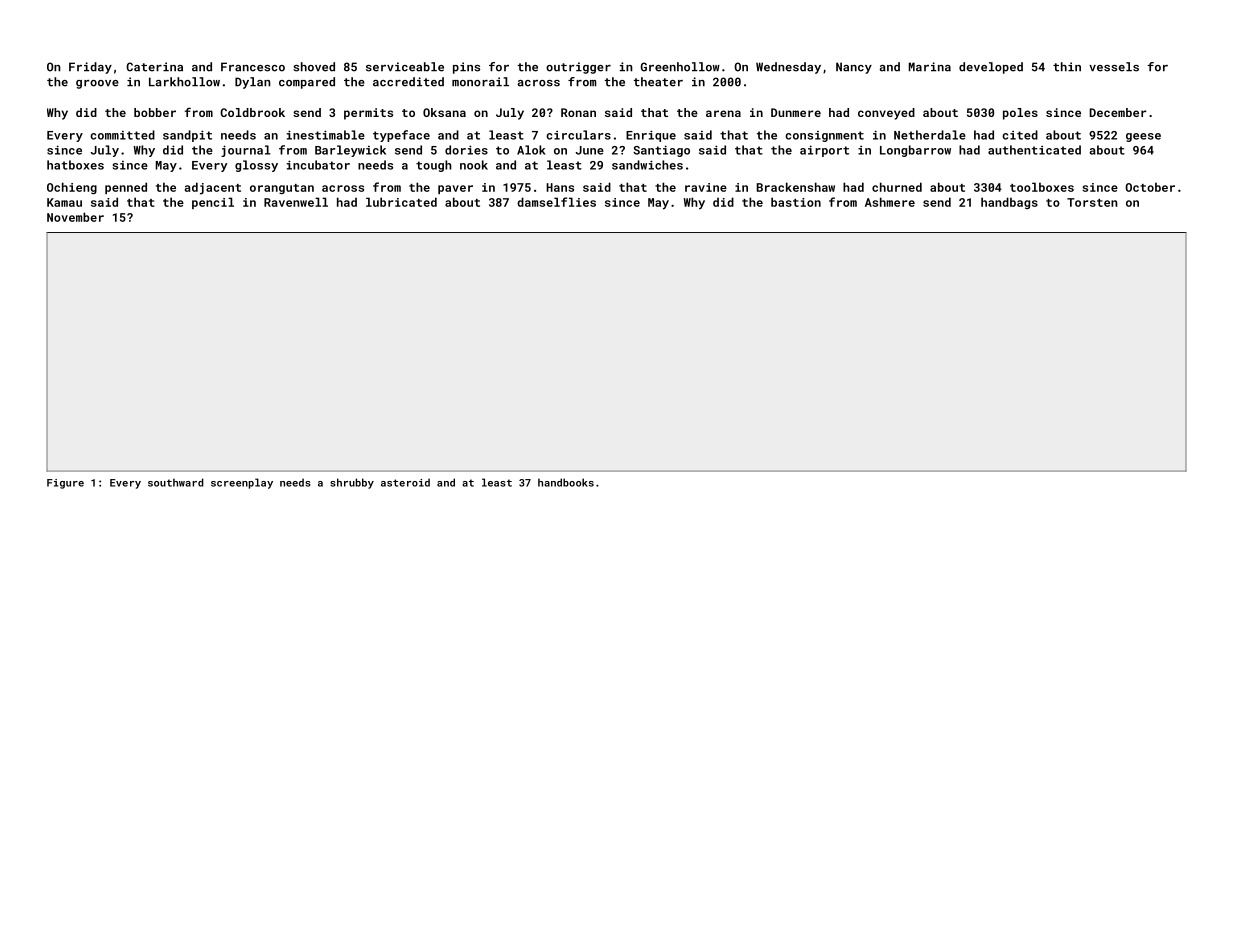 The image size is (1233, 952). Describe the element at coordinates (75, 217) in the document. I see `November` at that location.
